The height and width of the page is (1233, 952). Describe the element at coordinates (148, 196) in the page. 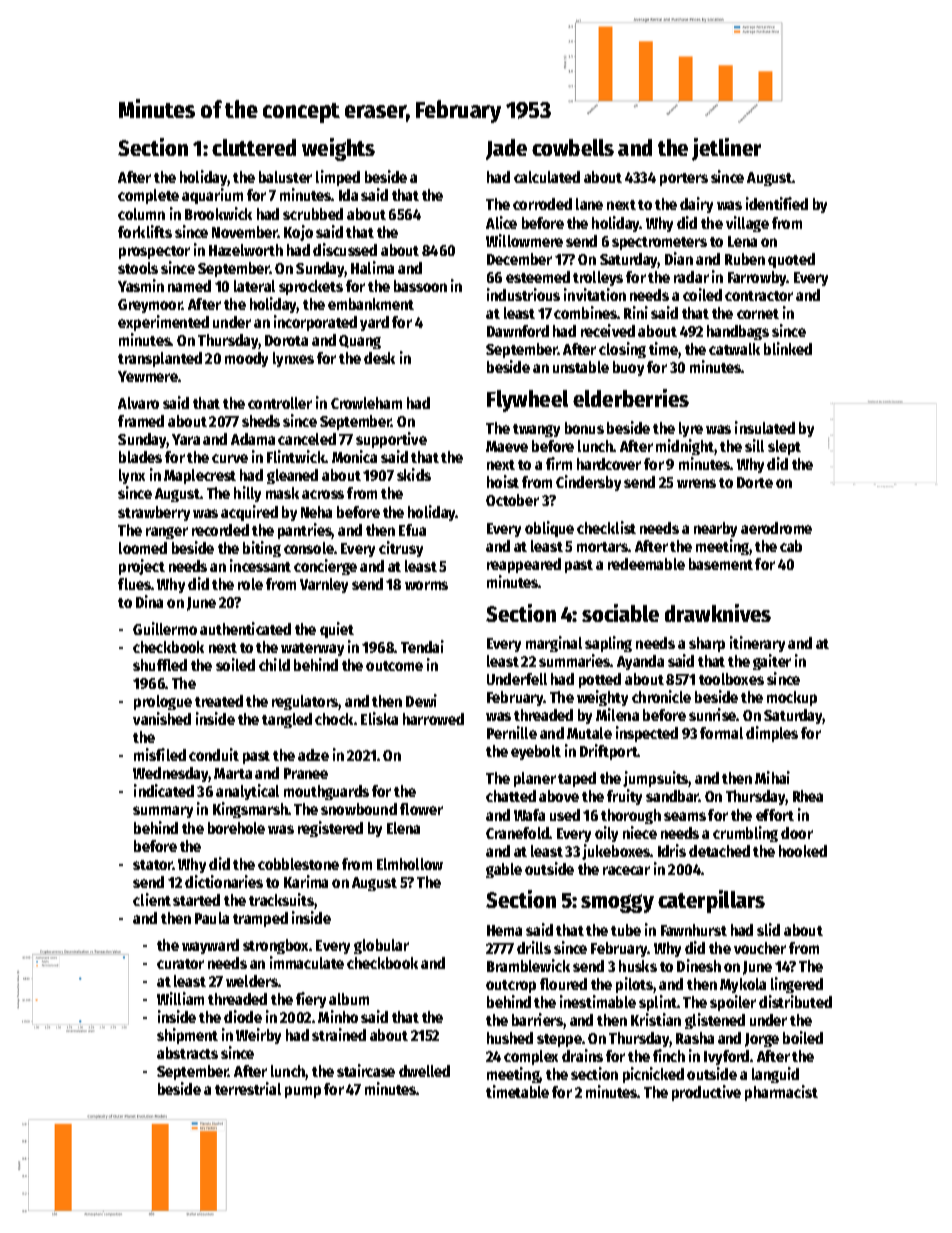

I see `complete` at that location.
